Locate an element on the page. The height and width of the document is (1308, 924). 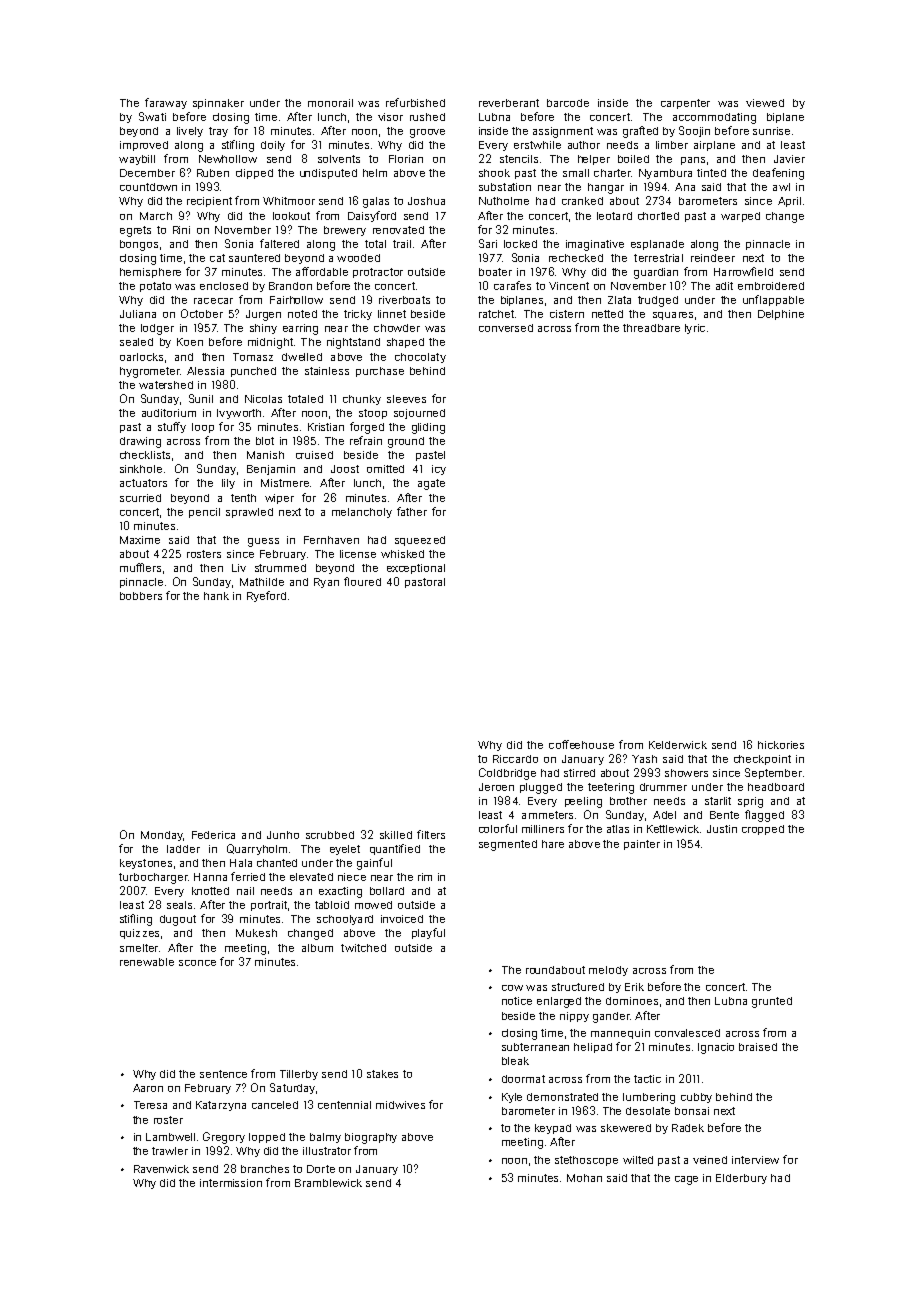
invoiced is located at coordinates (402, 919).
